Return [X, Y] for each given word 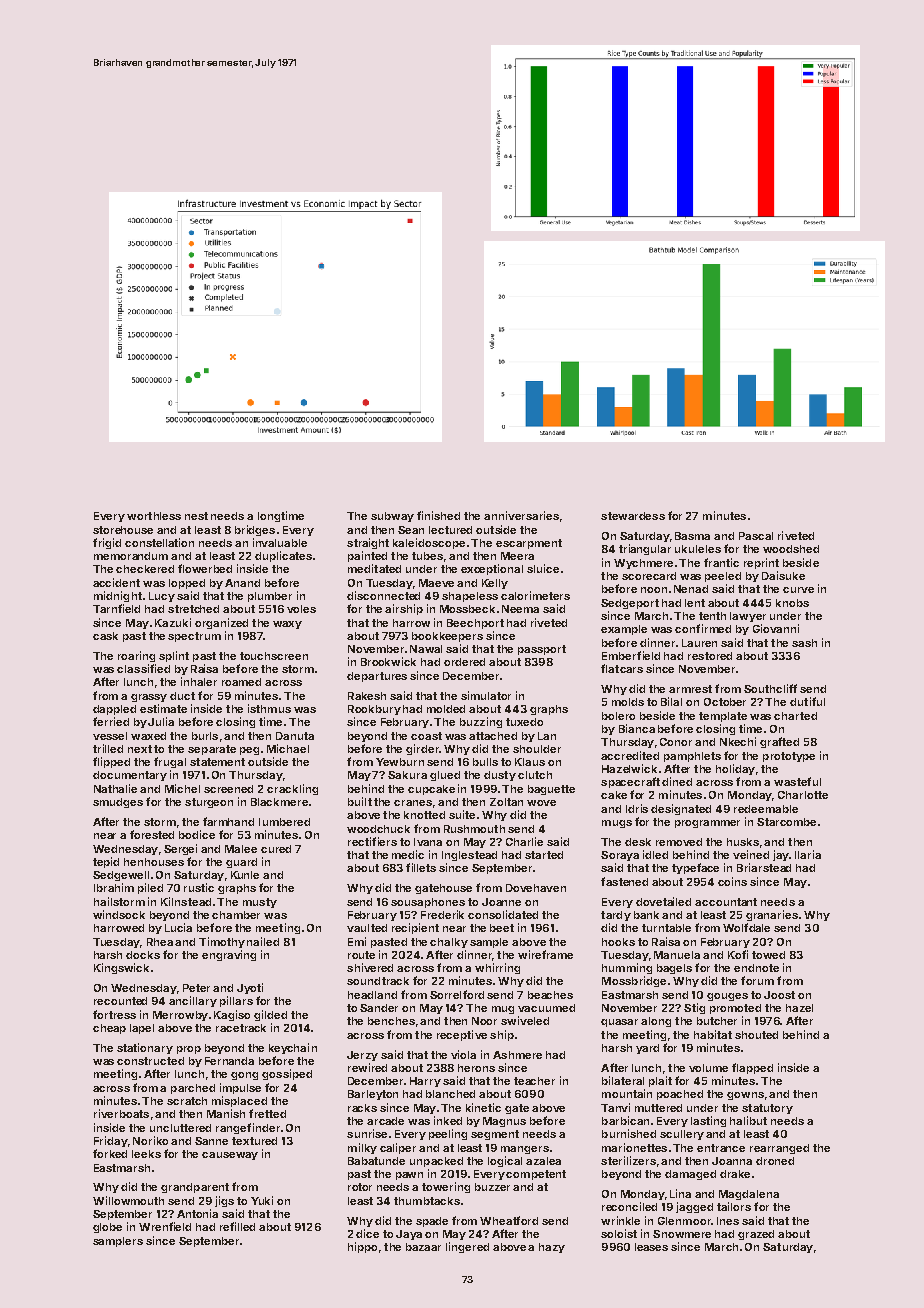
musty [260, 903]
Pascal [756, 536]
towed [768, 955]
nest [196, 516]
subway [392, 517]
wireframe [545, 954]
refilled [237, 1226]
